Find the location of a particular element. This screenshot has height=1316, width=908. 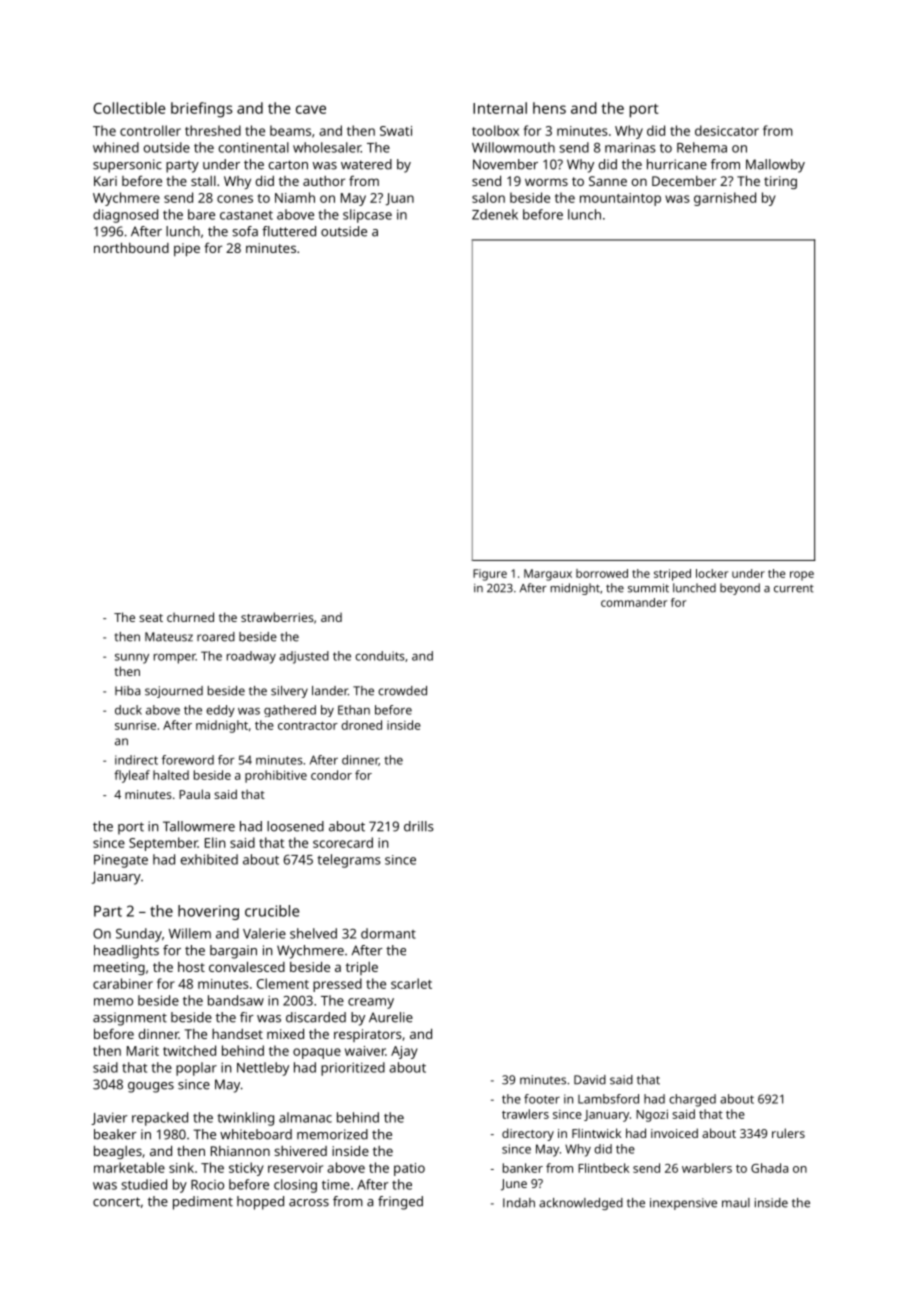

cave is located at coordinates (311, 109).
